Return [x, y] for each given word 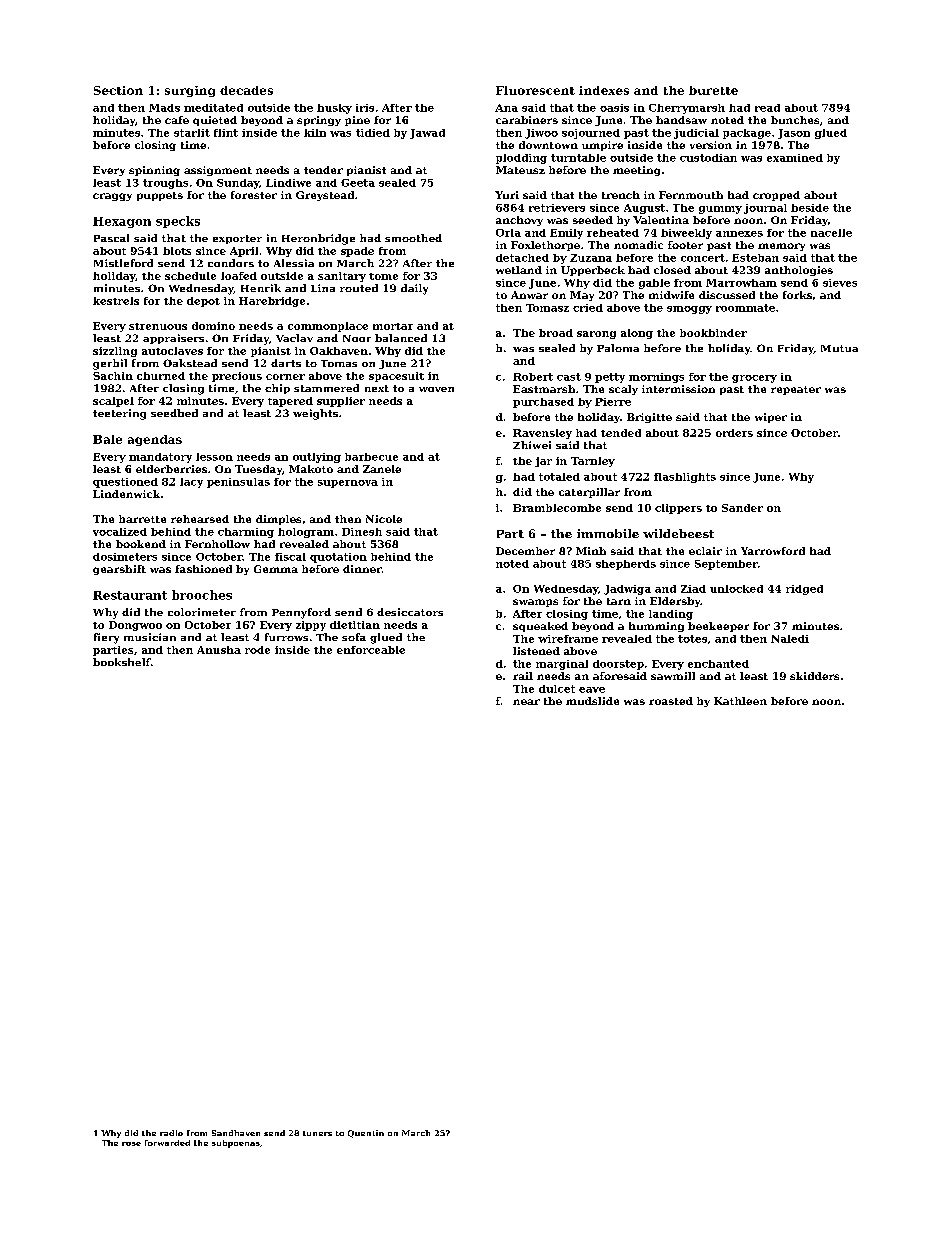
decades [246, 90]
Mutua [839, 348]
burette [713, 90]
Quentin [366, 1134]
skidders [814, 676]
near [526, 702]
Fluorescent [535, 90]
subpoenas [236, 1144]
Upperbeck [593, 271]
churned [161, 376]
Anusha [219, 650]
